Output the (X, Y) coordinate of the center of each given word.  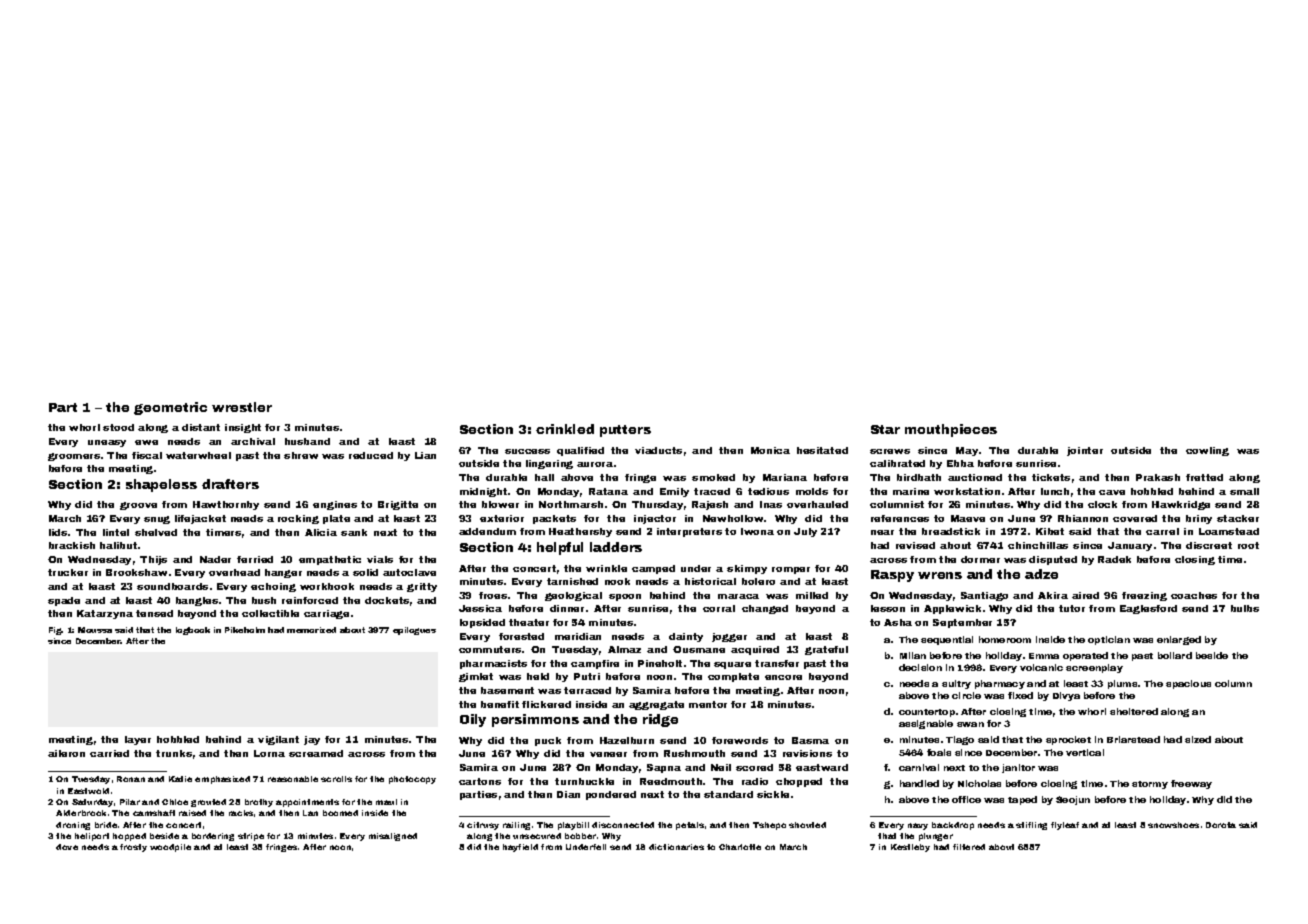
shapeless (161, 485)
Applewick (952, 609)
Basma (810, 740)
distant (201, 427)
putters (625, 431)
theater (529, 622)
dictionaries (676, 847)
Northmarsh (571, 504)
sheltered (1134, 711)
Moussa (95, 630)
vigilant (278, 740)
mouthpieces (951, 430)
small (1244, 491)
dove (67, 847)
